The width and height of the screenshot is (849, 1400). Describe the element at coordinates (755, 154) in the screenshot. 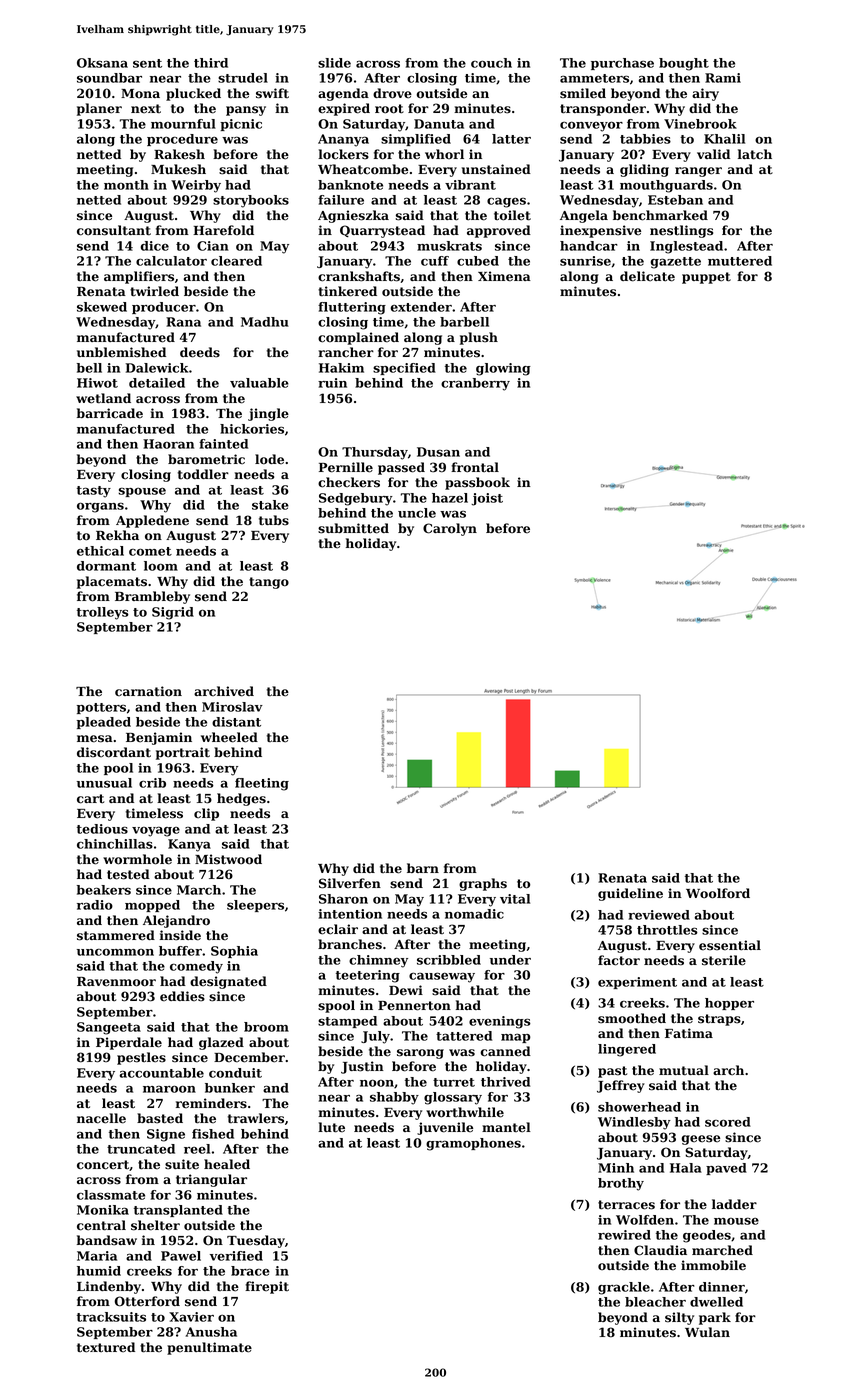

I see `latch` at that location.
